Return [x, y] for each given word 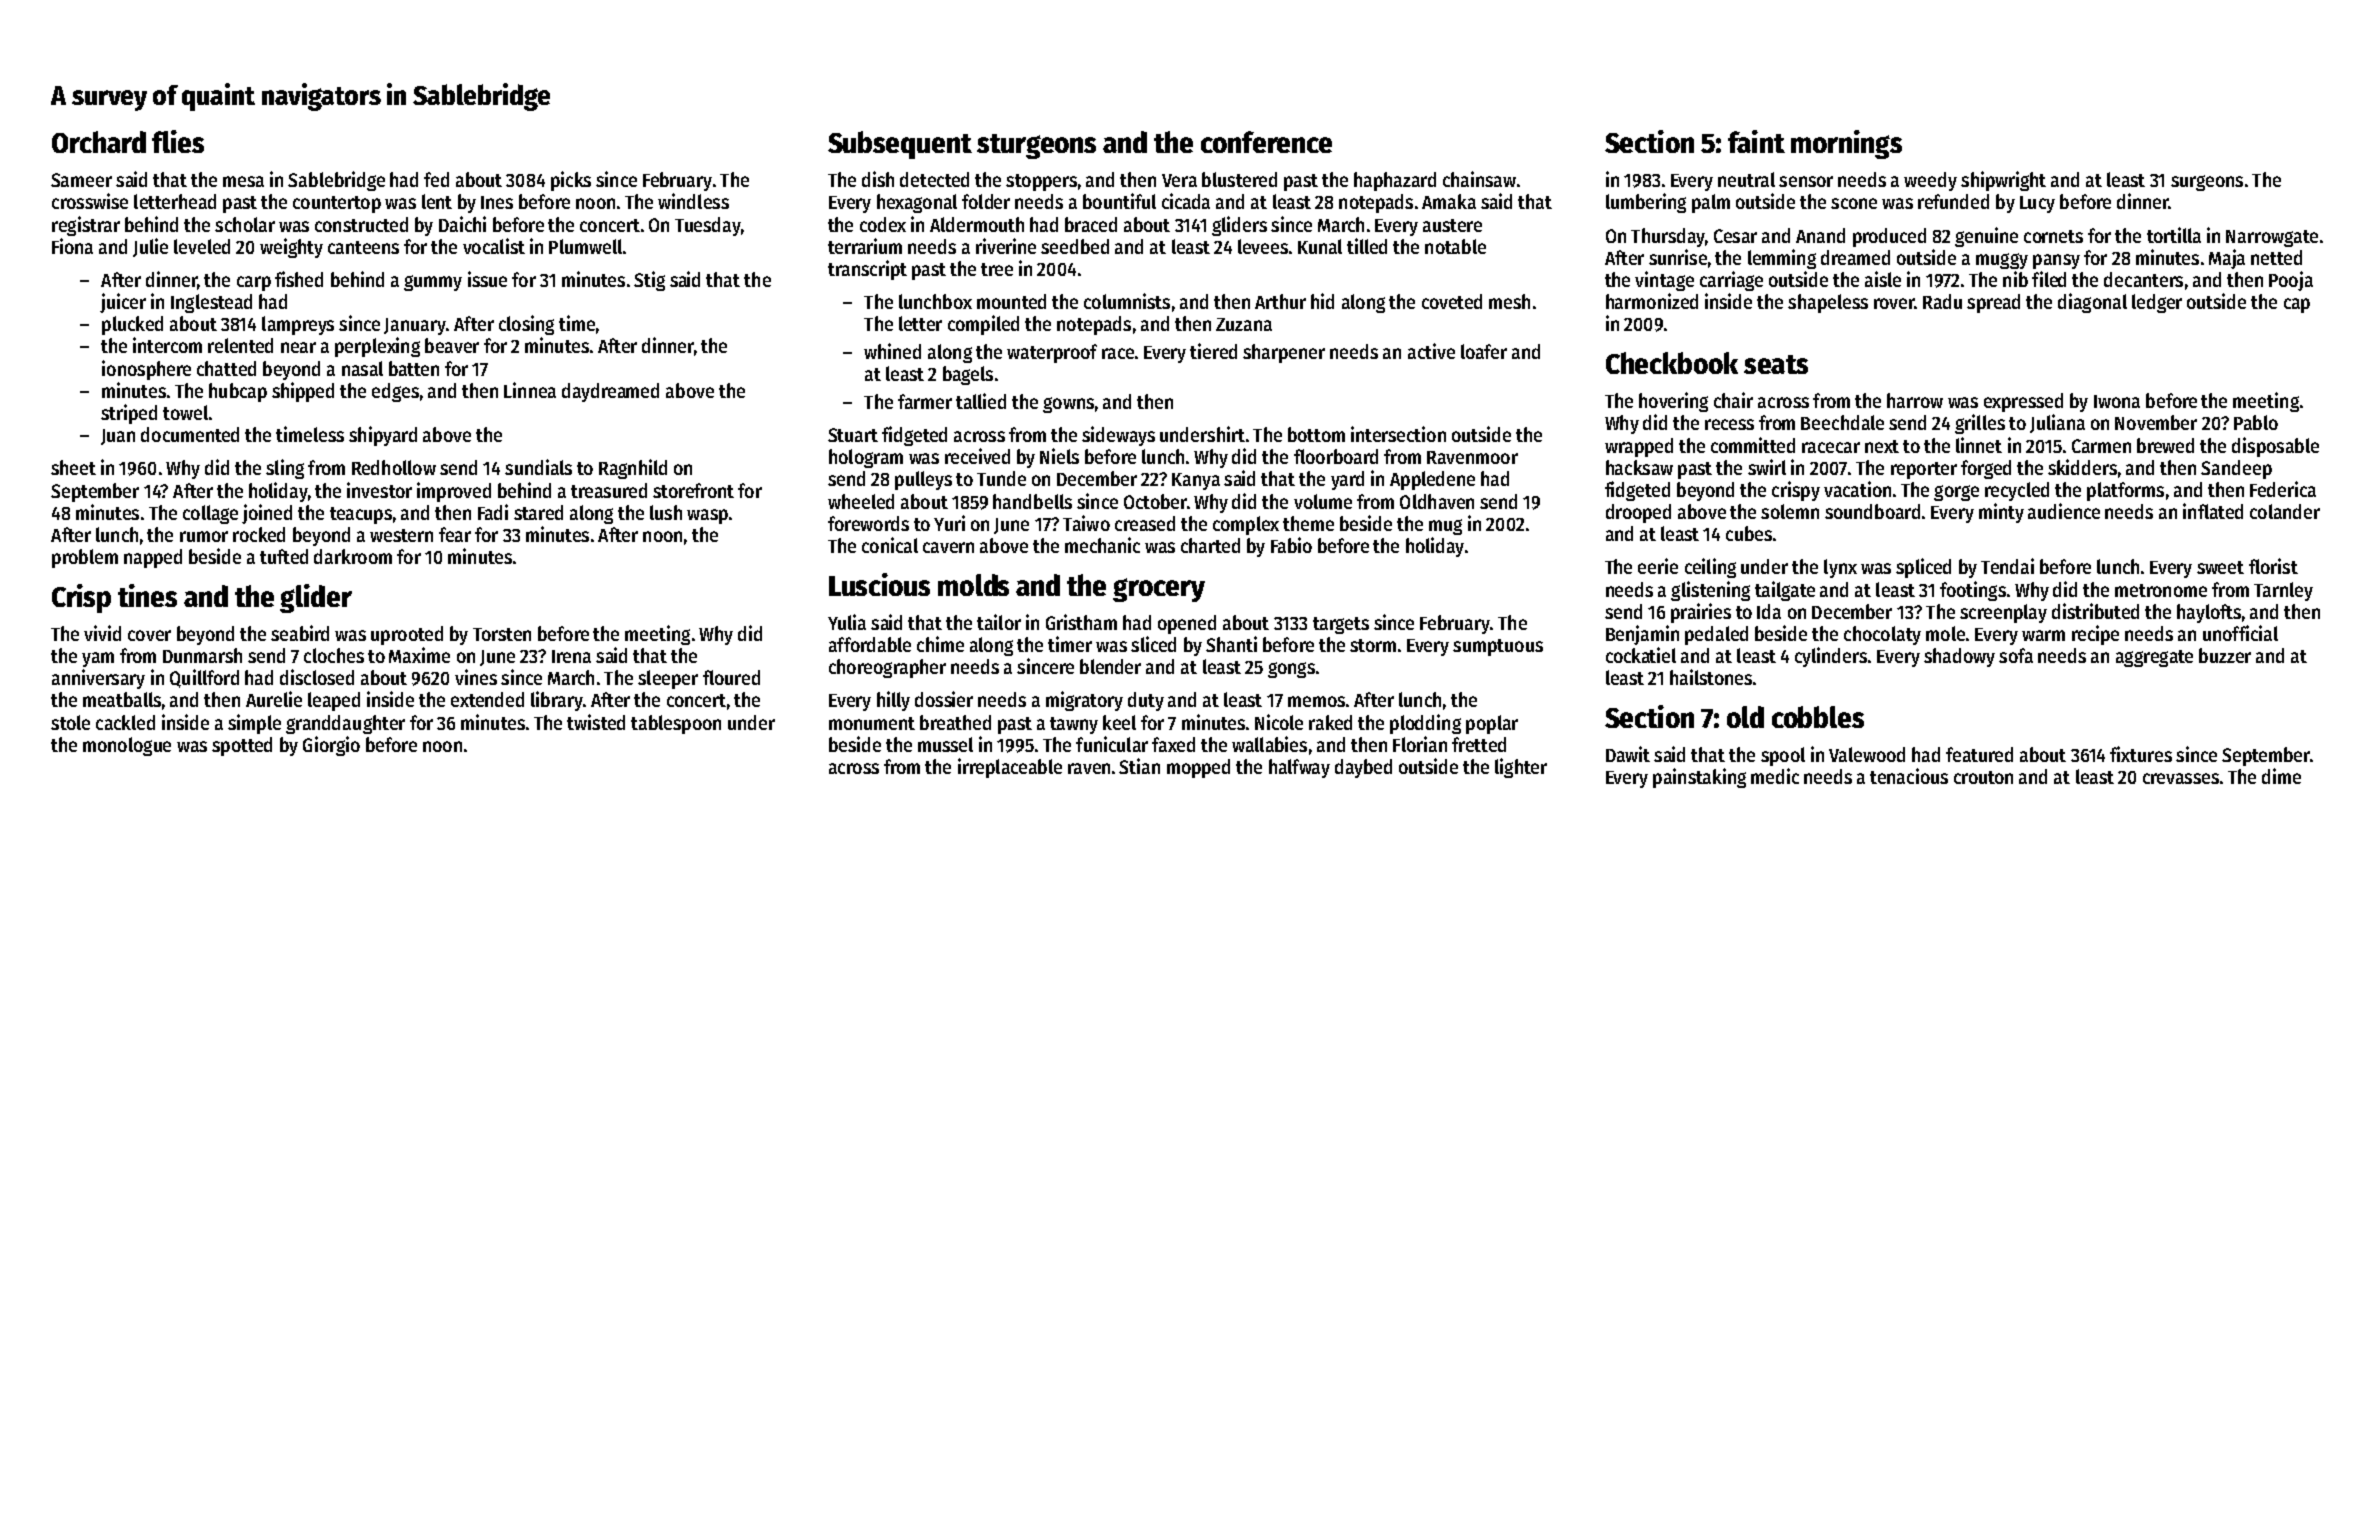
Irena [571, 656]
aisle [1883, 279]
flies [178, 141]
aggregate [2154, 658]
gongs [1291, 670]
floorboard [1336, 456]
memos [1316, 701]
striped [129, 414]
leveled [202, 246]
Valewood [1867, 754]
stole [70, 722]
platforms [2125, 491]
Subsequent [900, 145]
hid [1322, 301]
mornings [1846, 144]
